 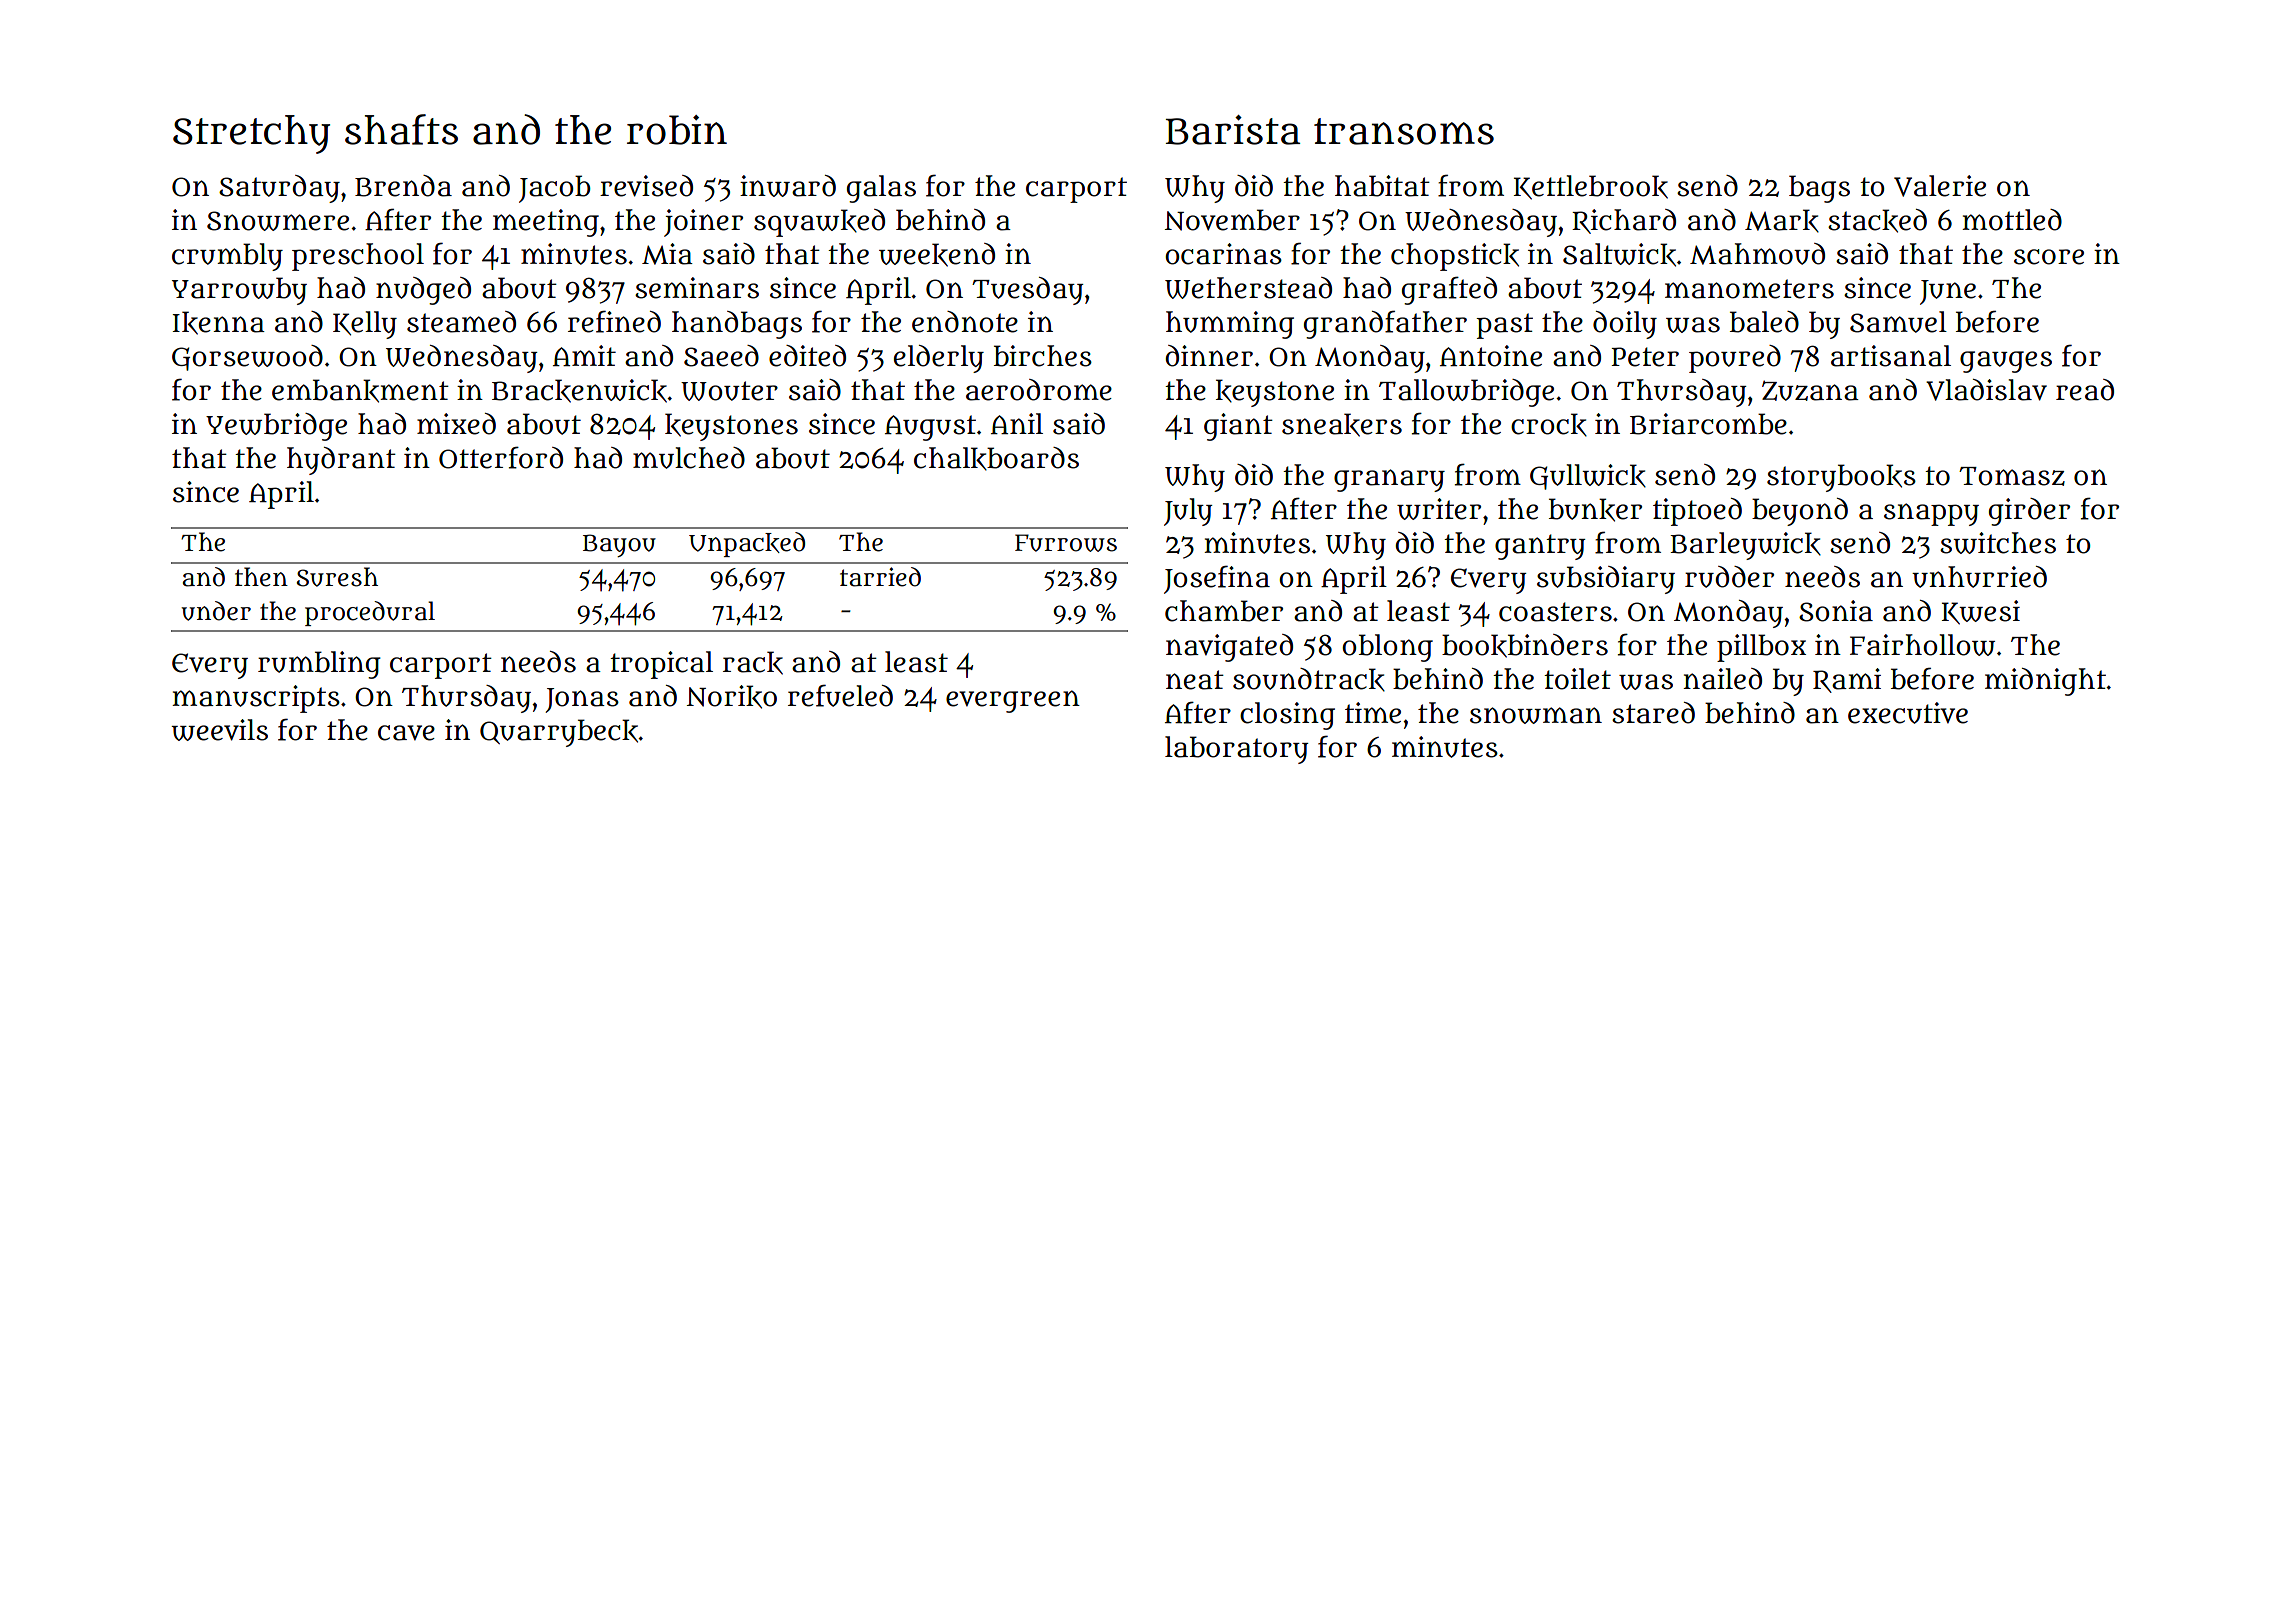 I want to click on laboratory, so click(x=1237, y=750).
